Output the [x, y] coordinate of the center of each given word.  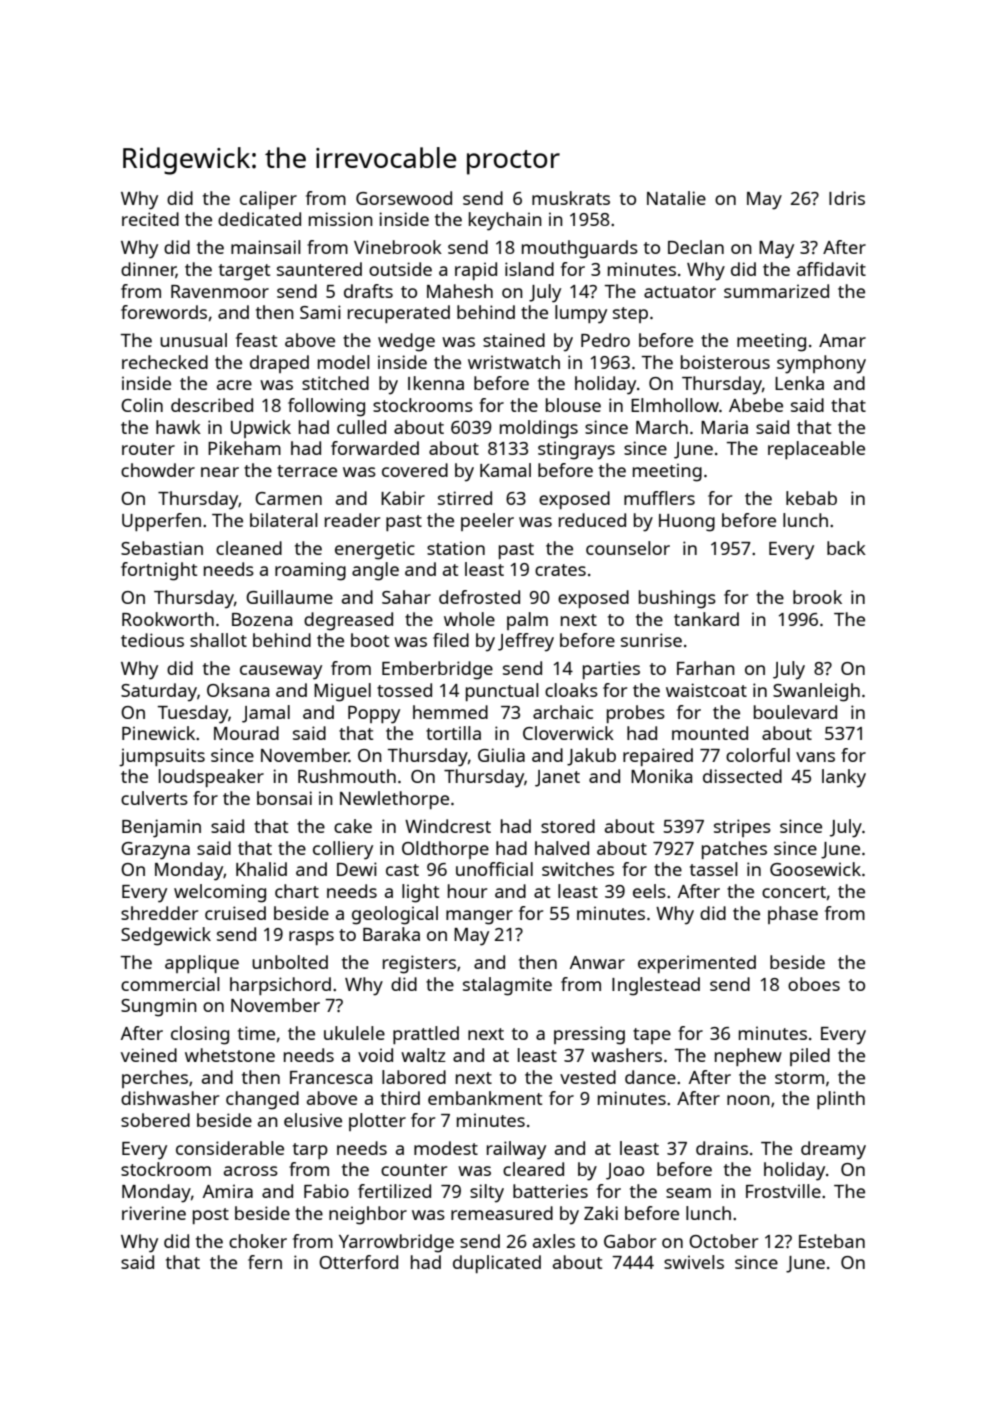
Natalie [676, 198]
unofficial [494, 869]
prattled [426, 1035]
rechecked [165, 362]
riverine [154, 1213]
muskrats [571, 198]
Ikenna [436, 383]
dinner [148, 270]
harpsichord [280, 986]
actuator [680, 292]
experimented [697, 964]
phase [793, 915]
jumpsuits [162, 757]
